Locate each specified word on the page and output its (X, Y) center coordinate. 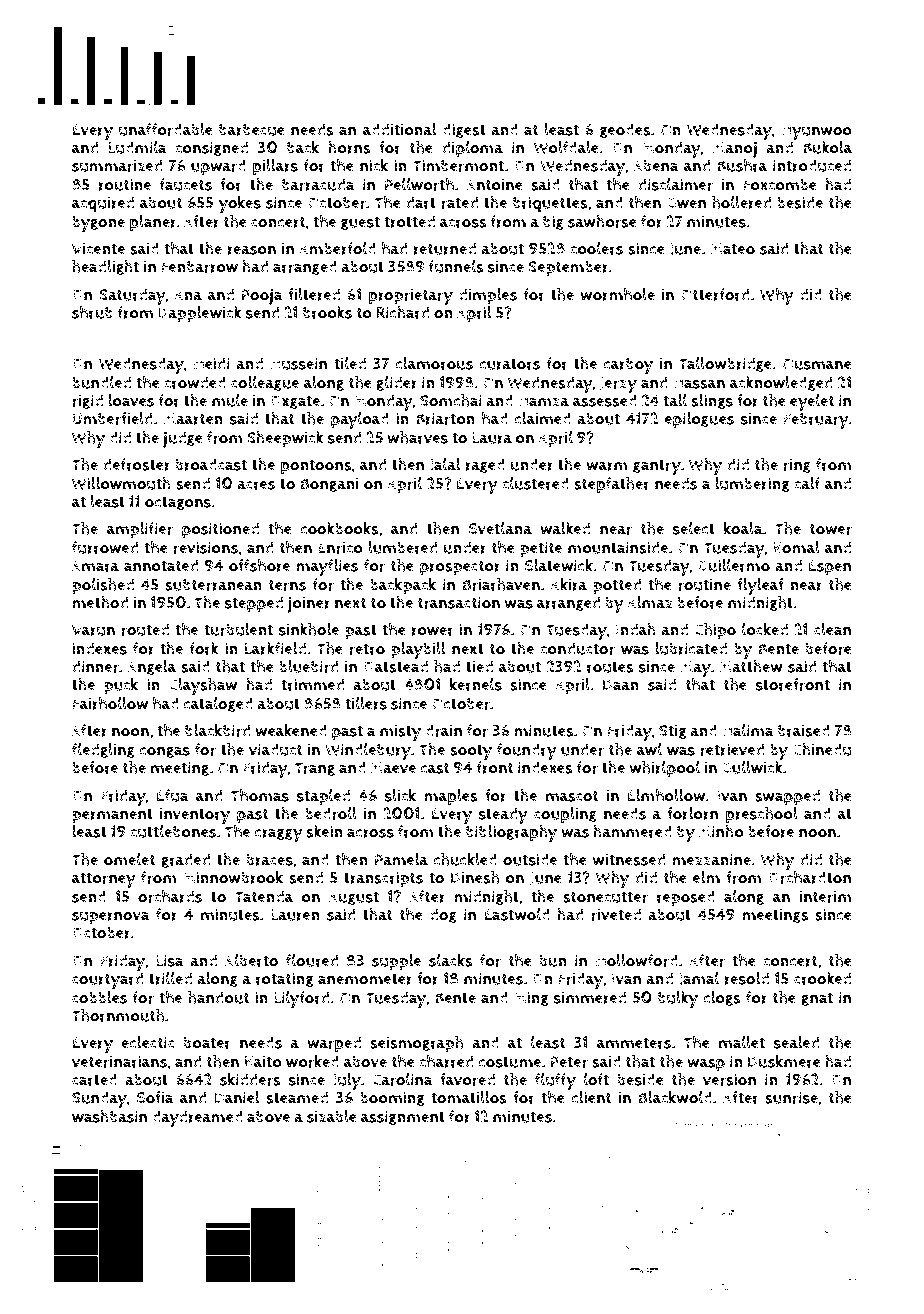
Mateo (732, 249)
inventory (195, 815)
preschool (762, 815)
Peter (569, 1062)
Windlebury (368, 751)
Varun (93, 630)
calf (807, 483)
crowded (195, 382)
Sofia (155, 1097)
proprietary (411, 296)
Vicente (98, 248)
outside (530, 859)
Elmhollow (667, 795)
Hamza (543, 401)
